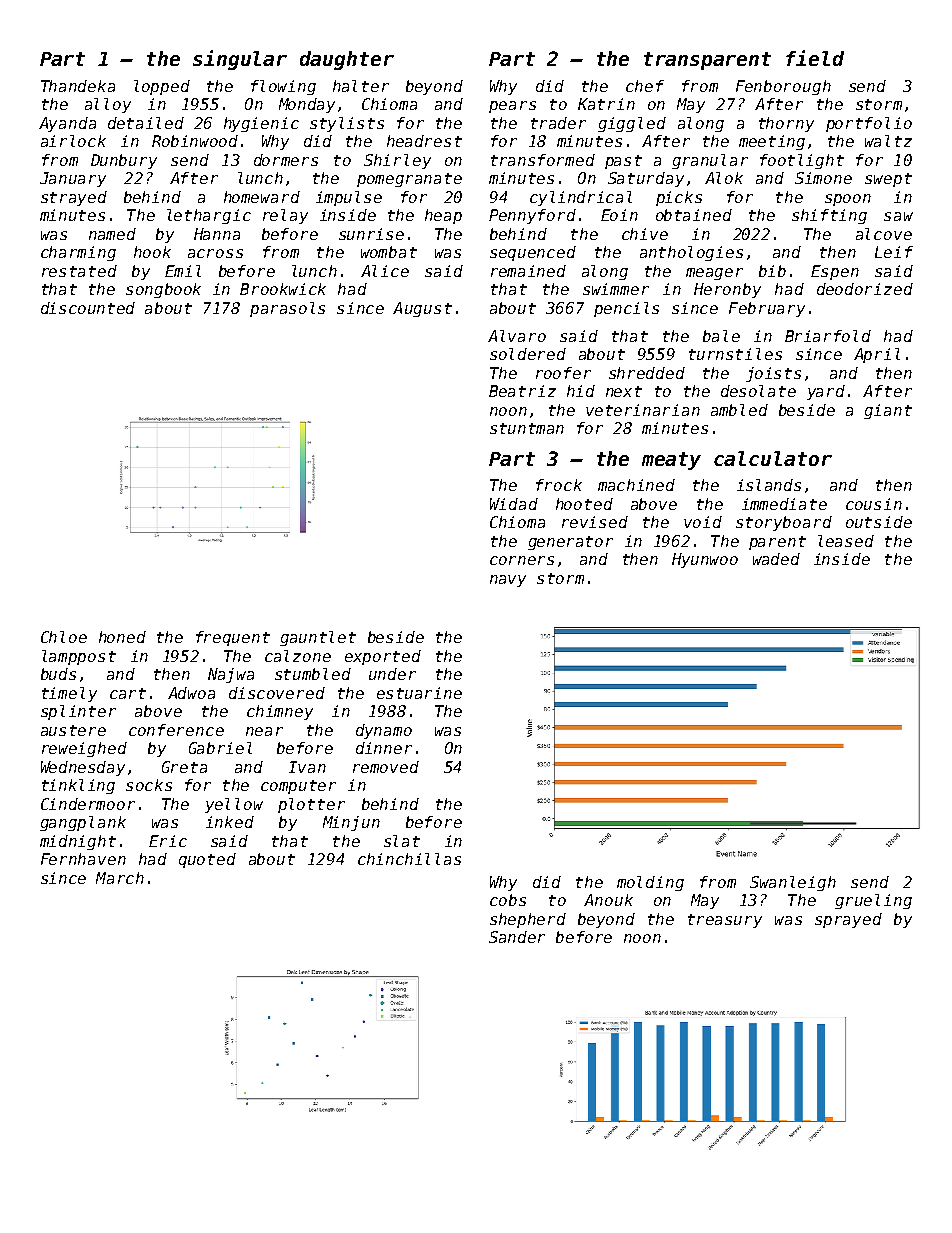 This screenshot has height=1233, width=952. What do you see at coordinates (283, 289) in the screenshot?
I see `Brookwick` at bounding box center [283, 289].
